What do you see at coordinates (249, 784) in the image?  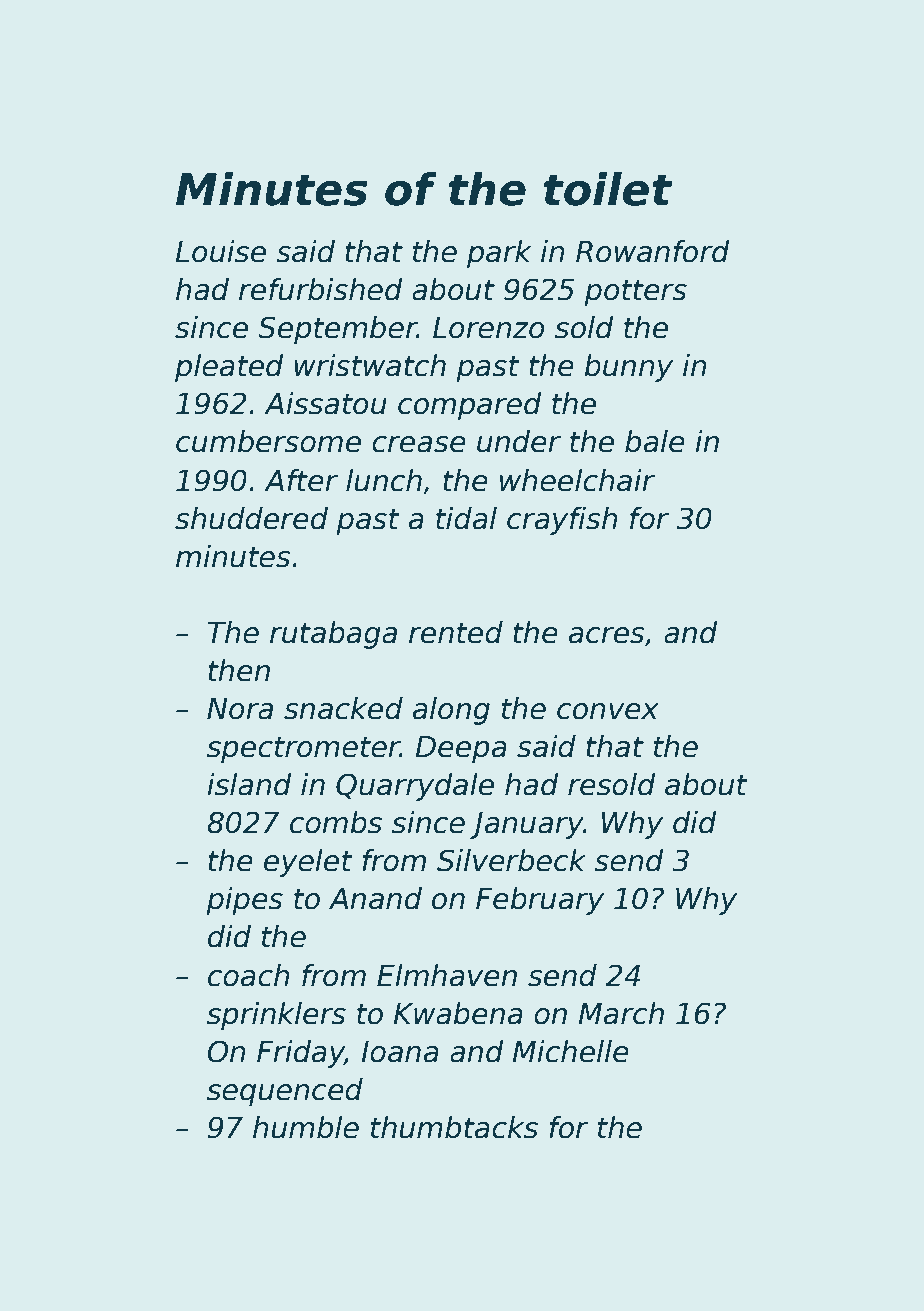 I see `island` at bounding box center [249, 784].
